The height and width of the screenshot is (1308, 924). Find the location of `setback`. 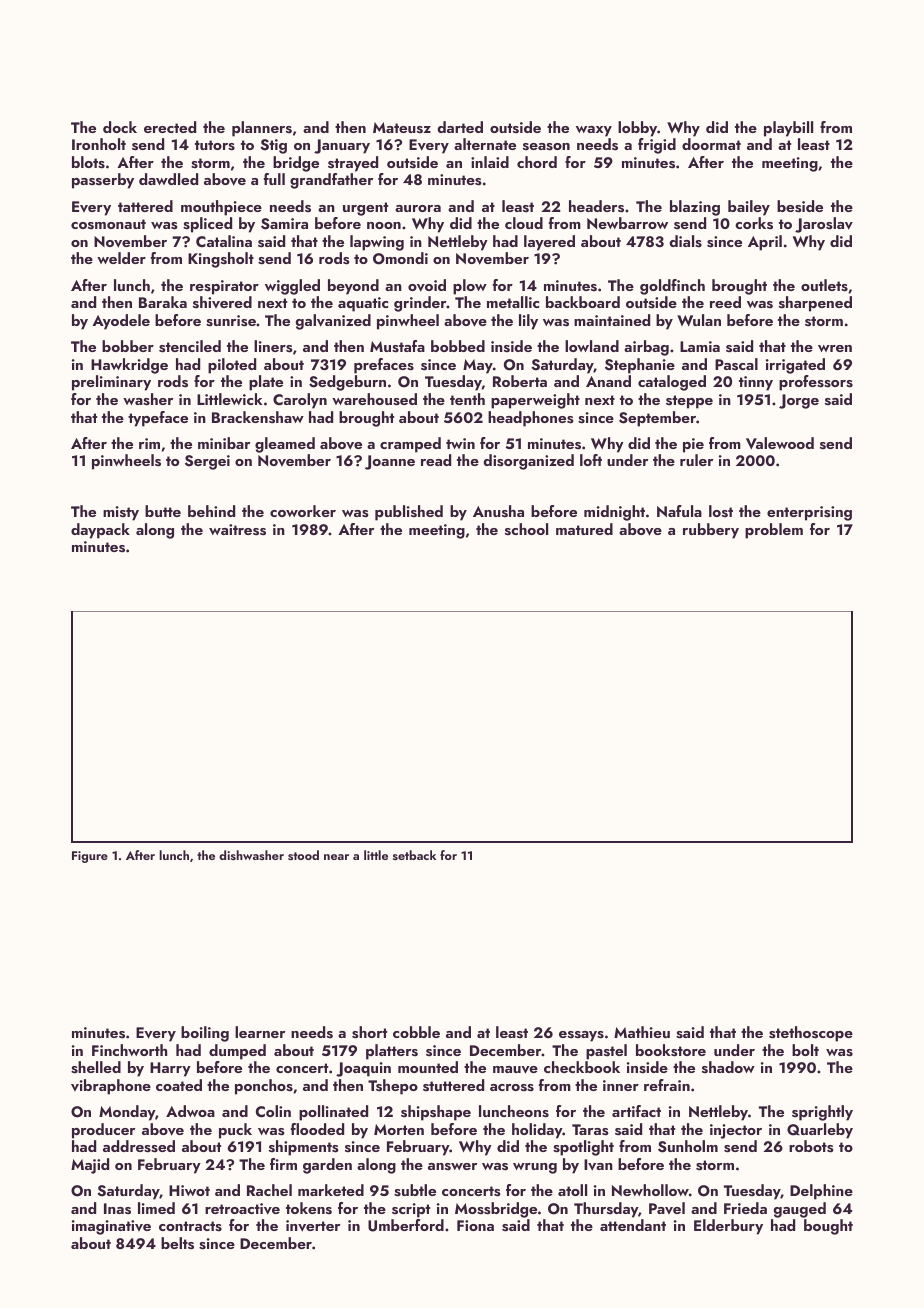

setback is located at coordinates (414, 855).
